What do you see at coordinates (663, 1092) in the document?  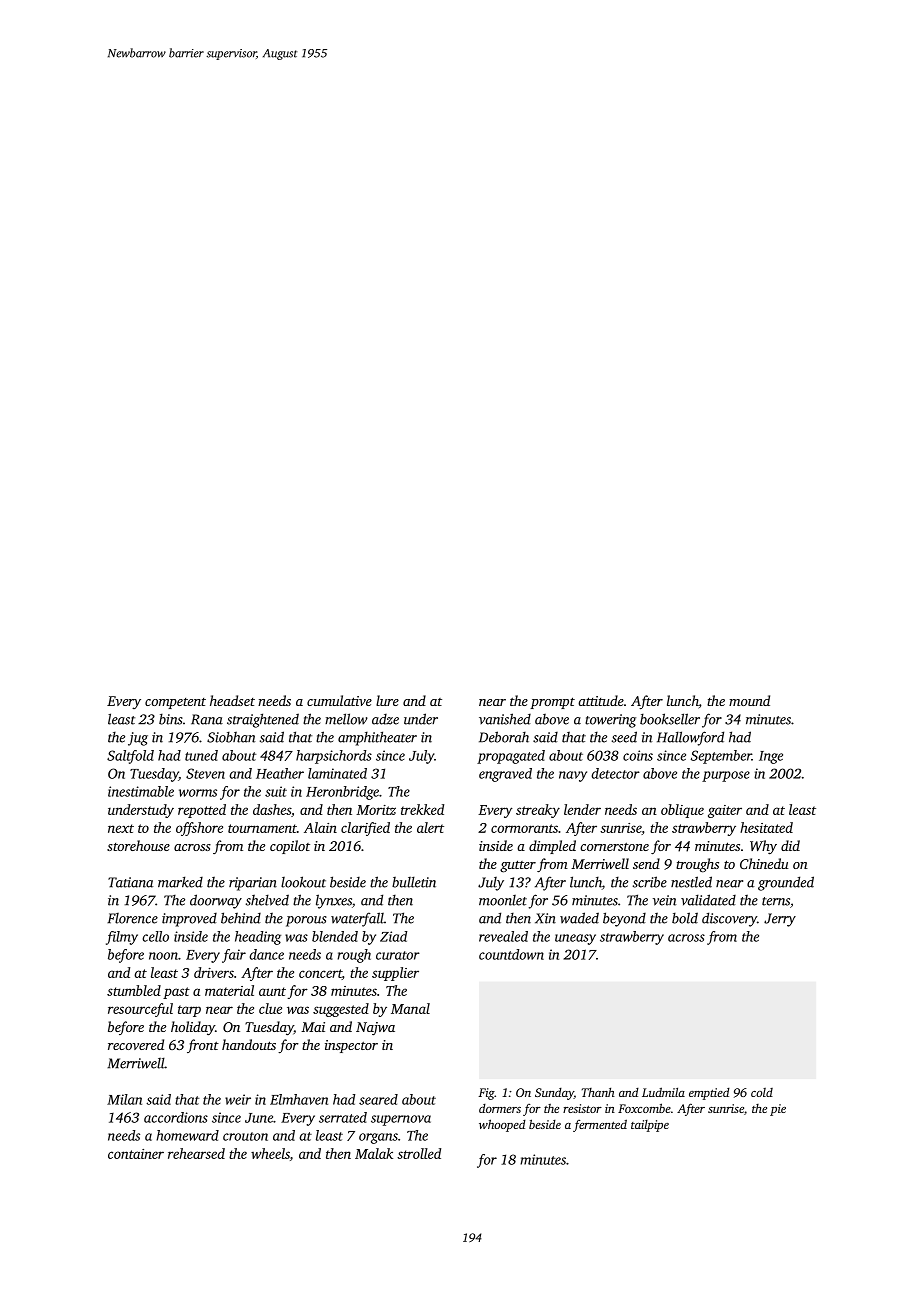 I see `Ludmila` at bounding box center [663, 1092].
